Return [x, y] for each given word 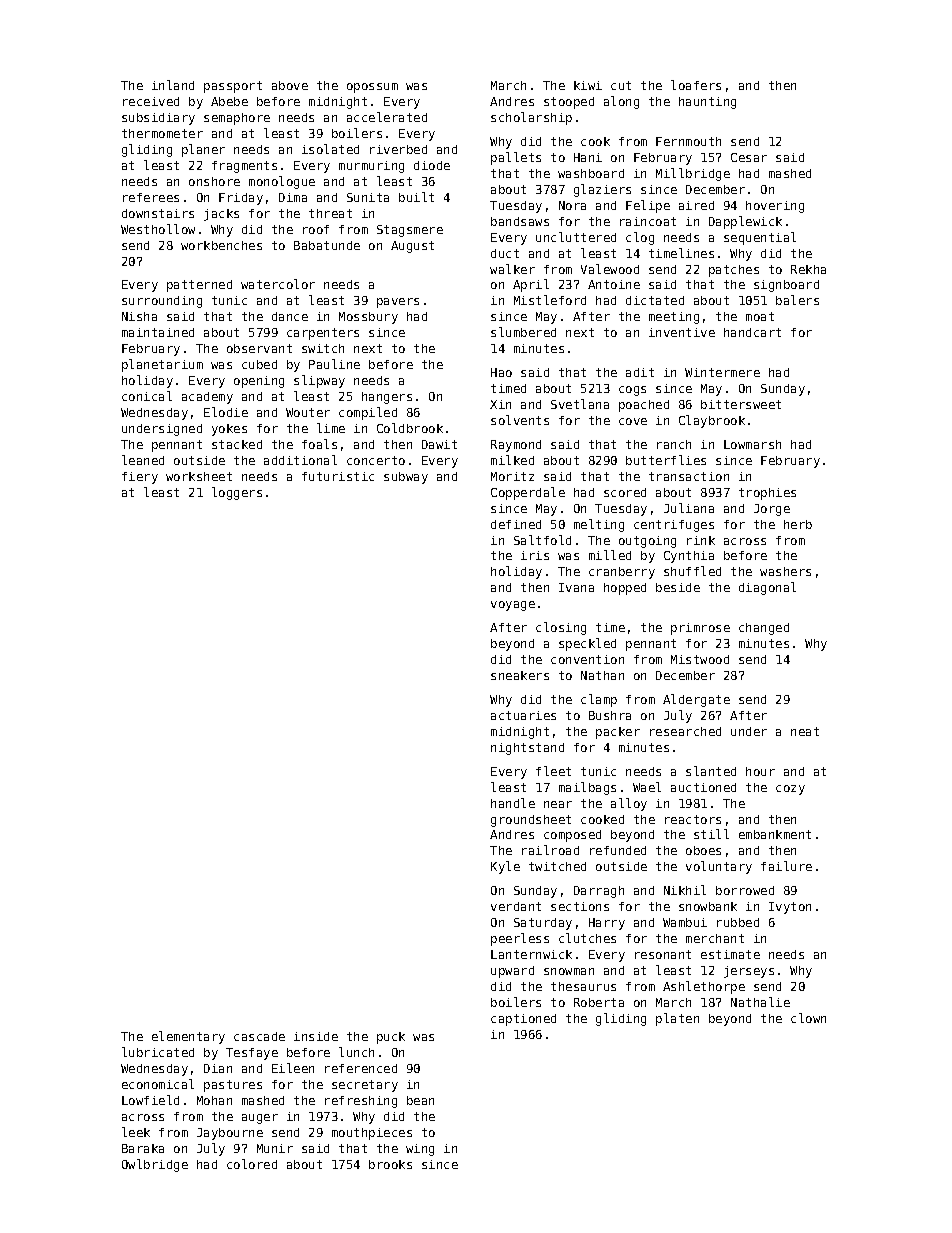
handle [513, 803]
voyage [513, 606]
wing [420, 1150]
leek [136, 1132]
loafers [696, 85]
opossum [372, 88]
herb [798, 524]
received [151, 101]
